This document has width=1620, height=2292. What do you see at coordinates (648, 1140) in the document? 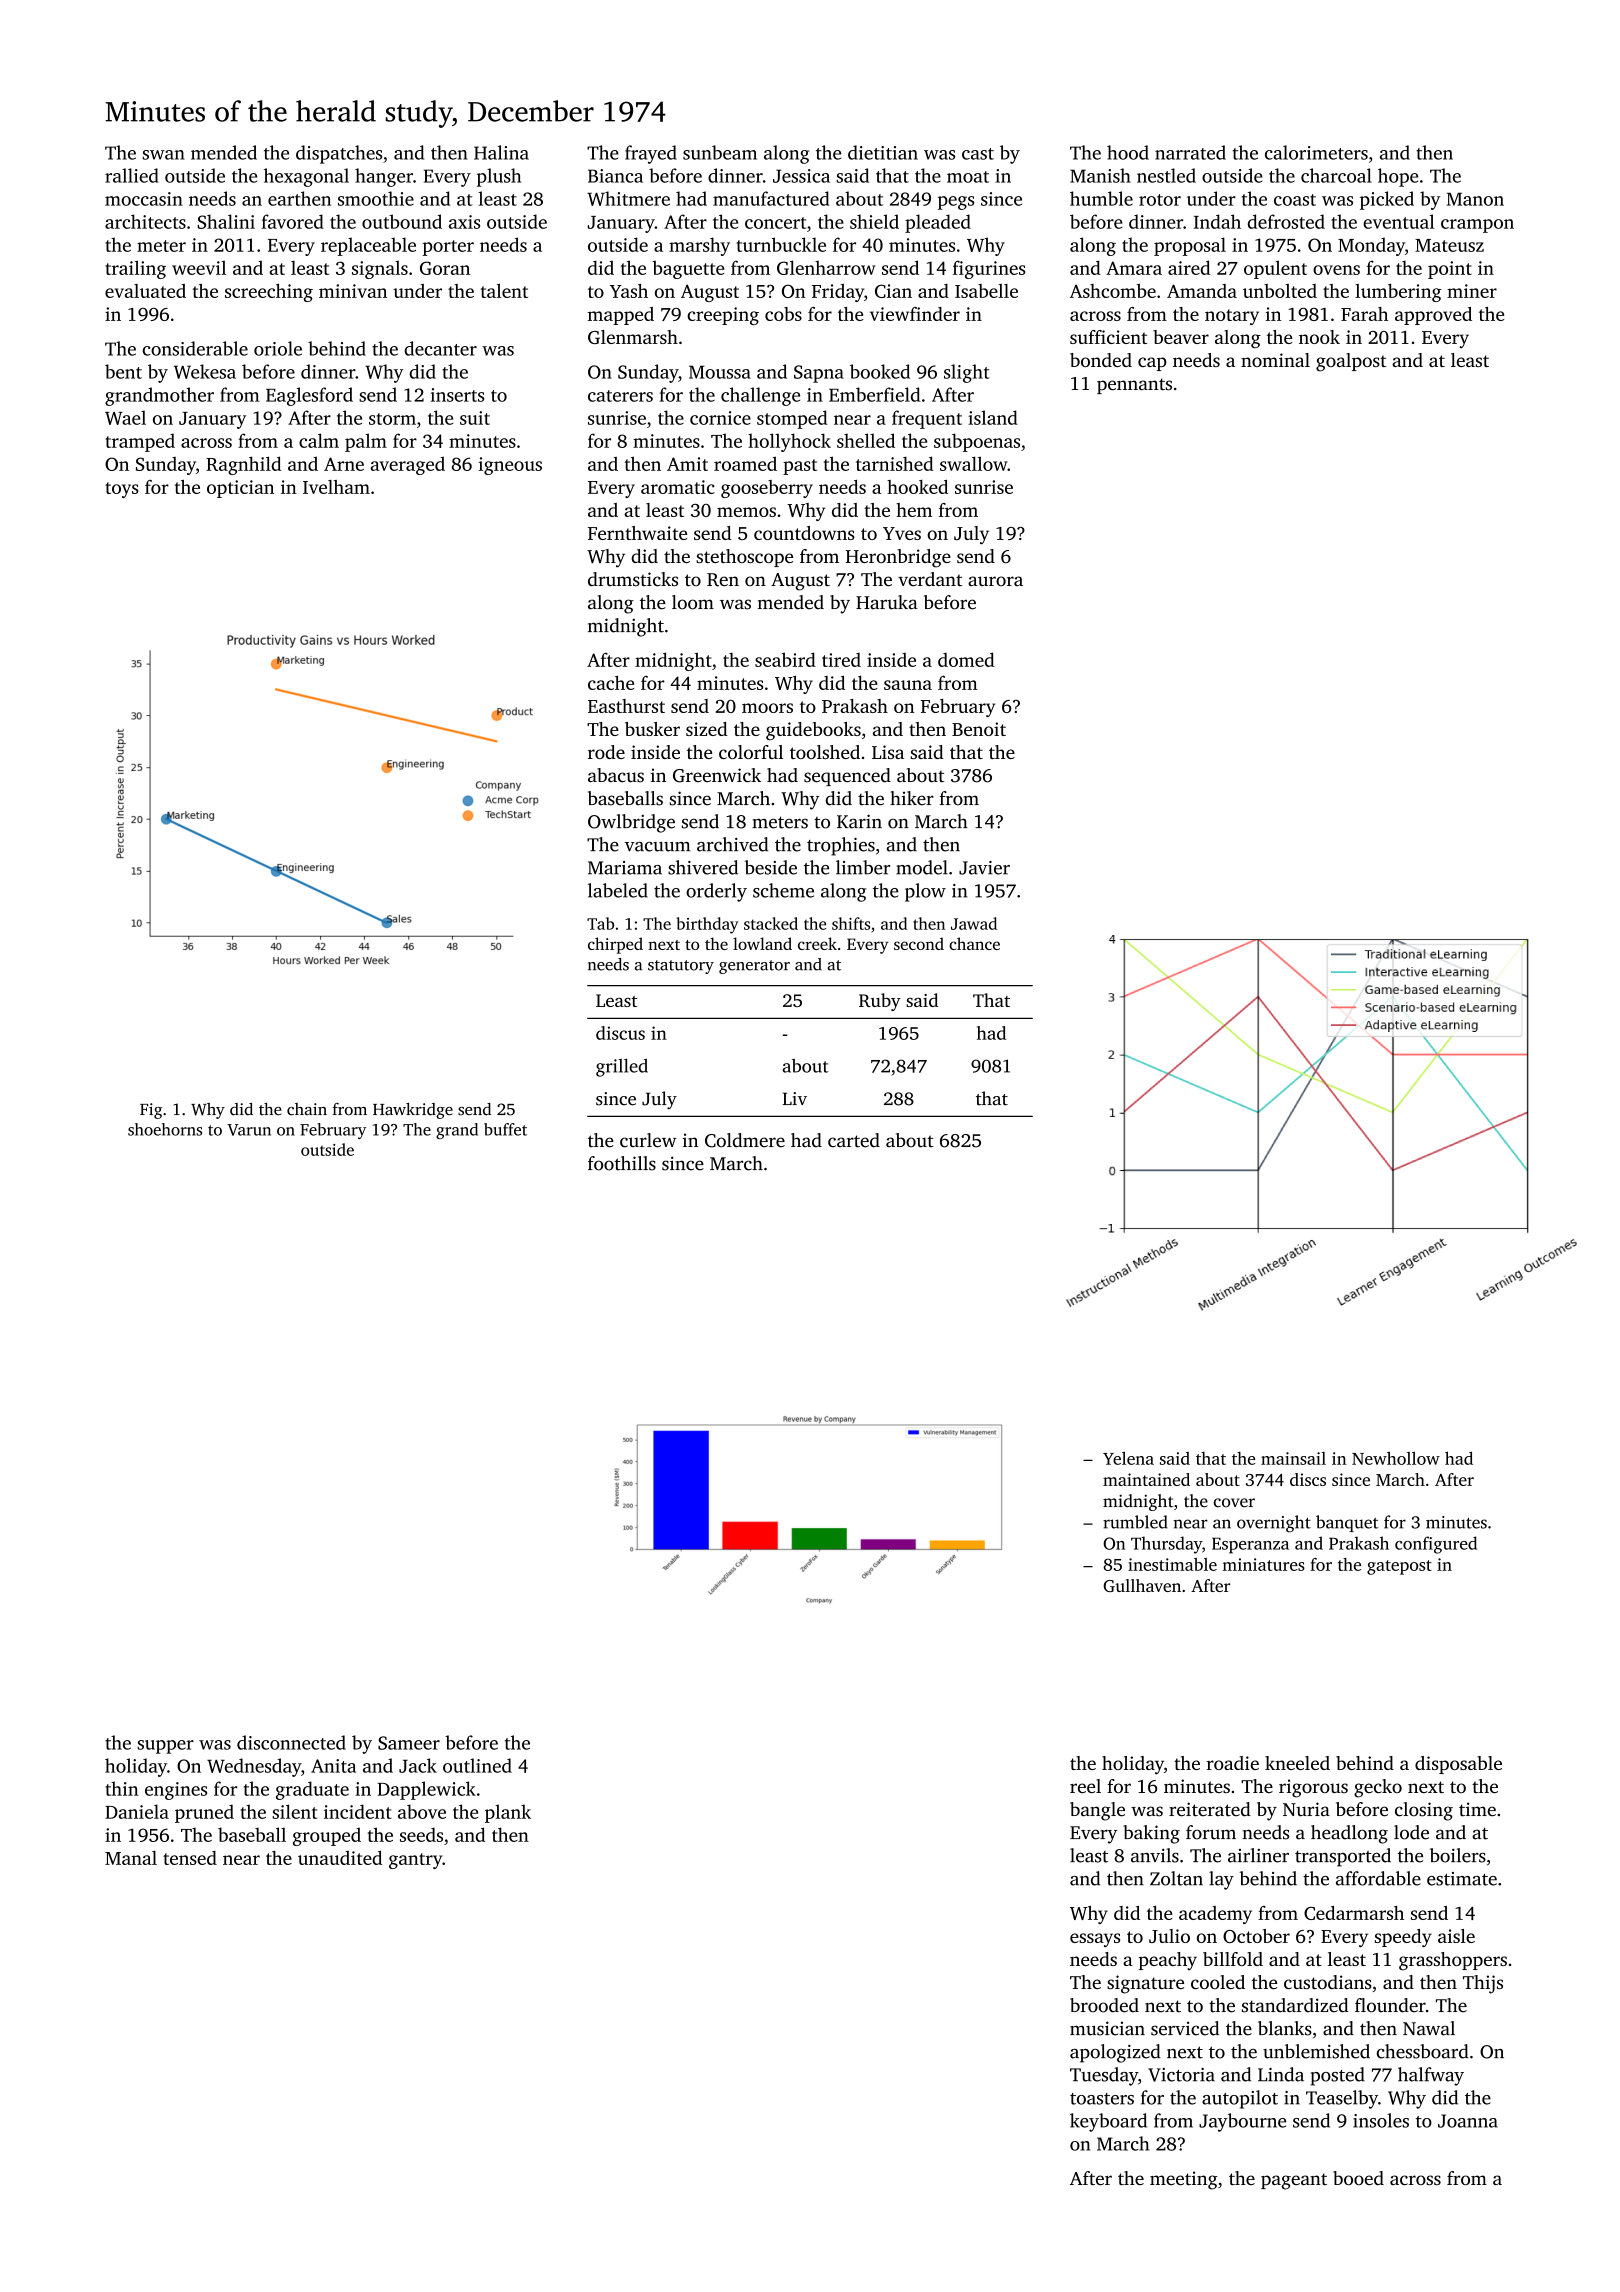
I see `curlew` at bounding box center [648, 1140].
